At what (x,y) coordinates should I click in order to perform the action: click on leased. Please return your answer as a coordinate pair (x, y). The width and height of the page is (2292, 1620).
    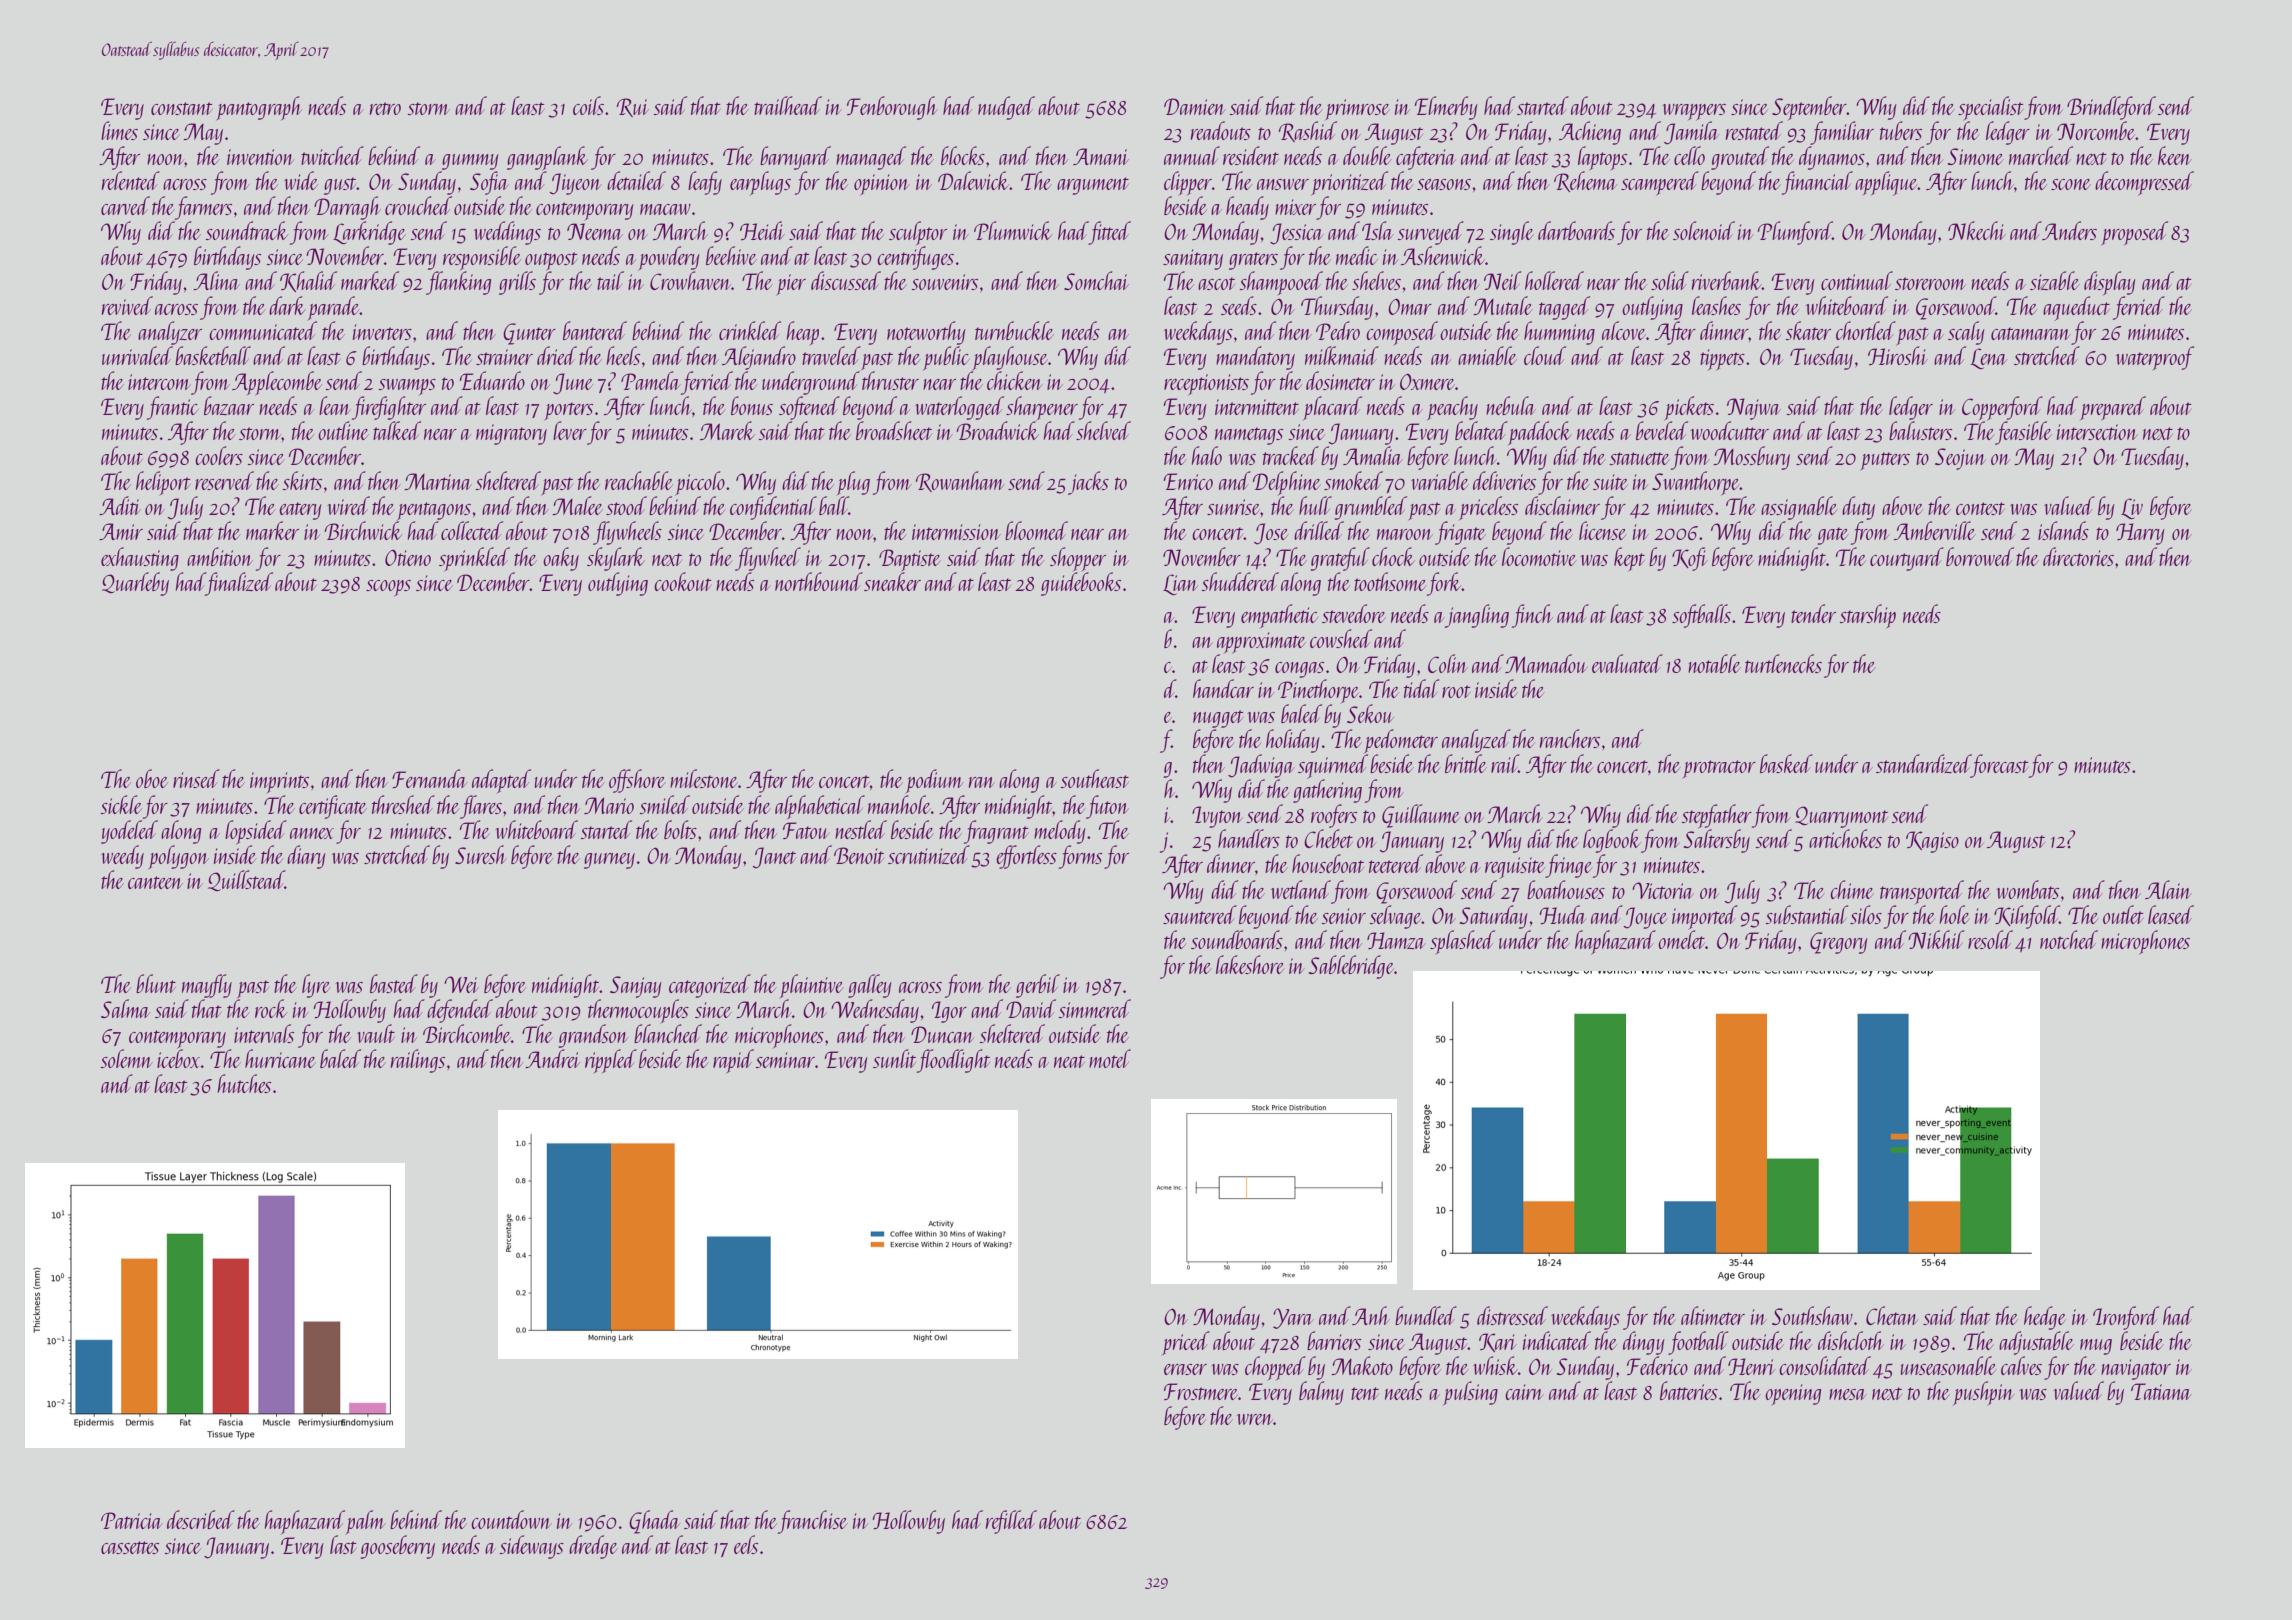
    Looking at the image, I should click on (2171, 914).
